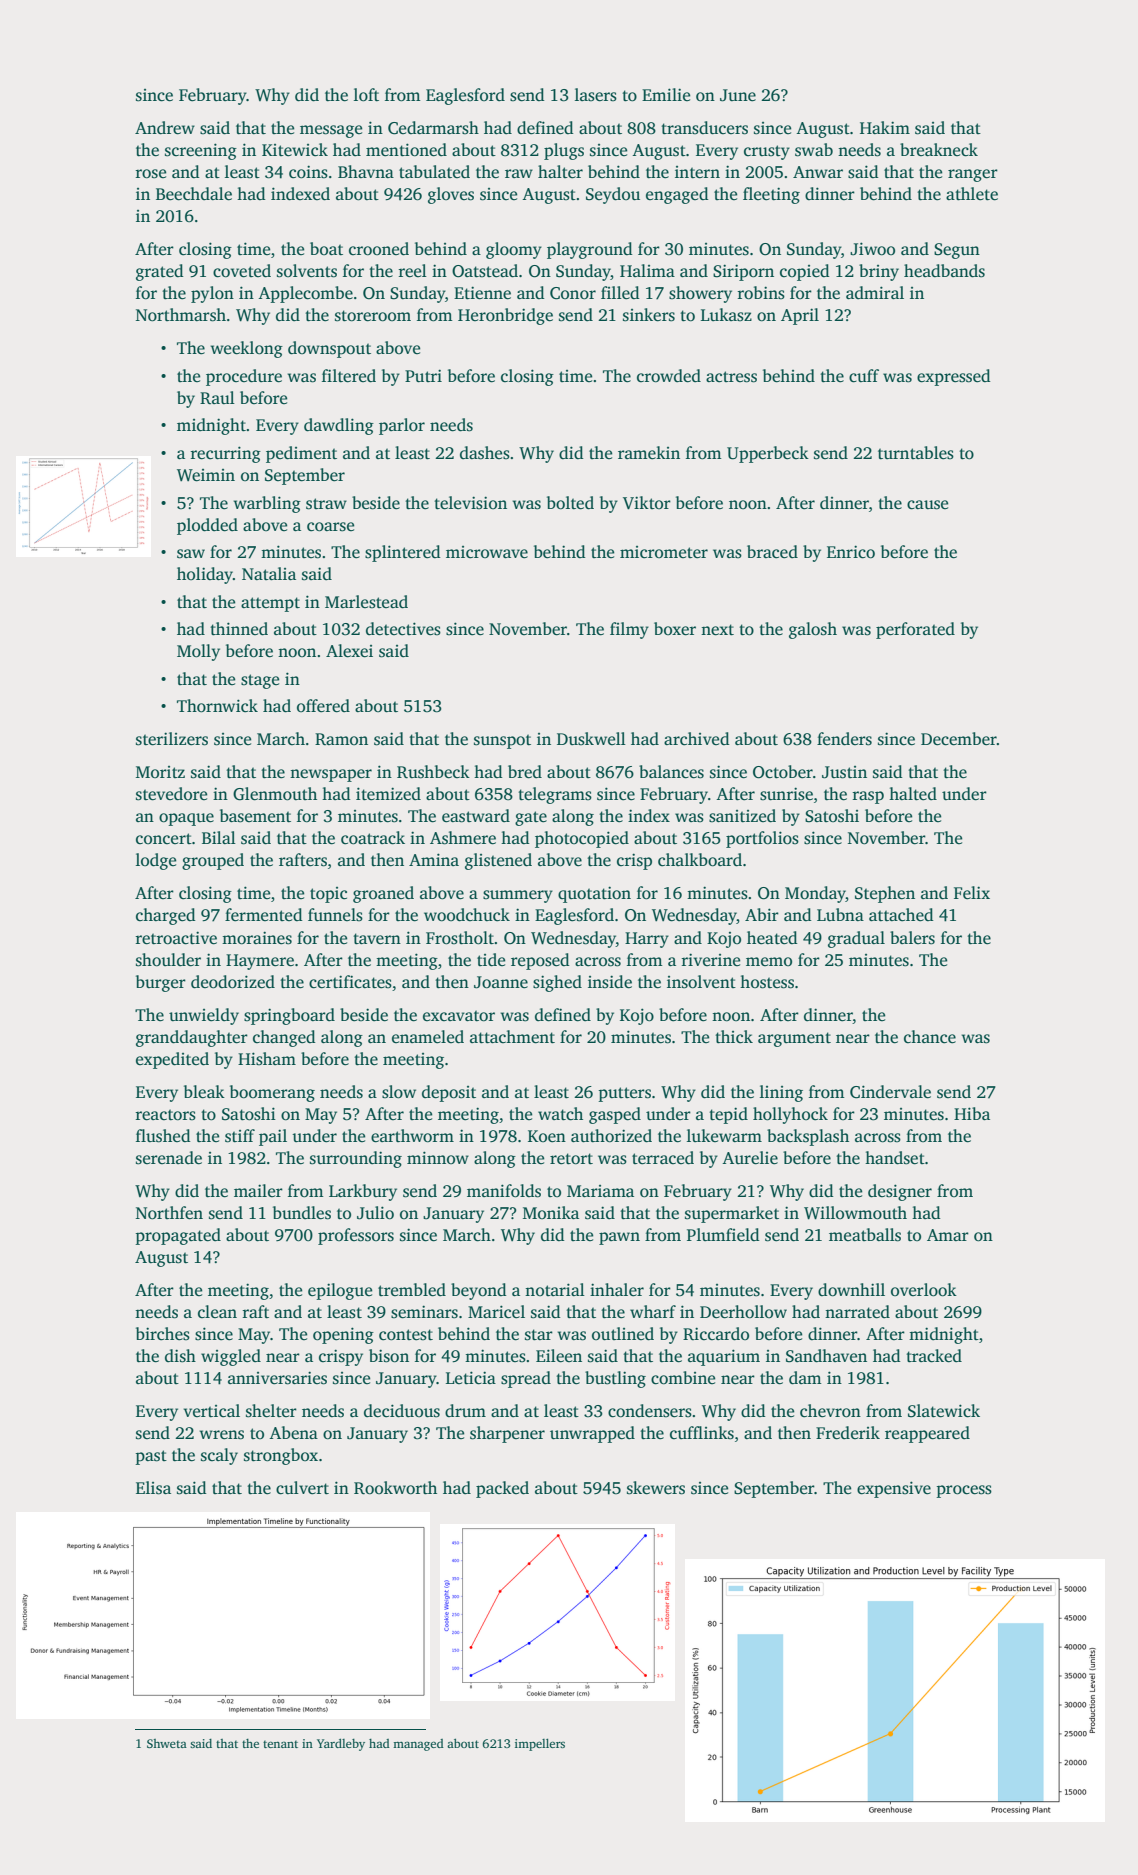 Image resolution: width=1138 pixels, height=1875 pixels. I want to click on message, so click(331, 131).
